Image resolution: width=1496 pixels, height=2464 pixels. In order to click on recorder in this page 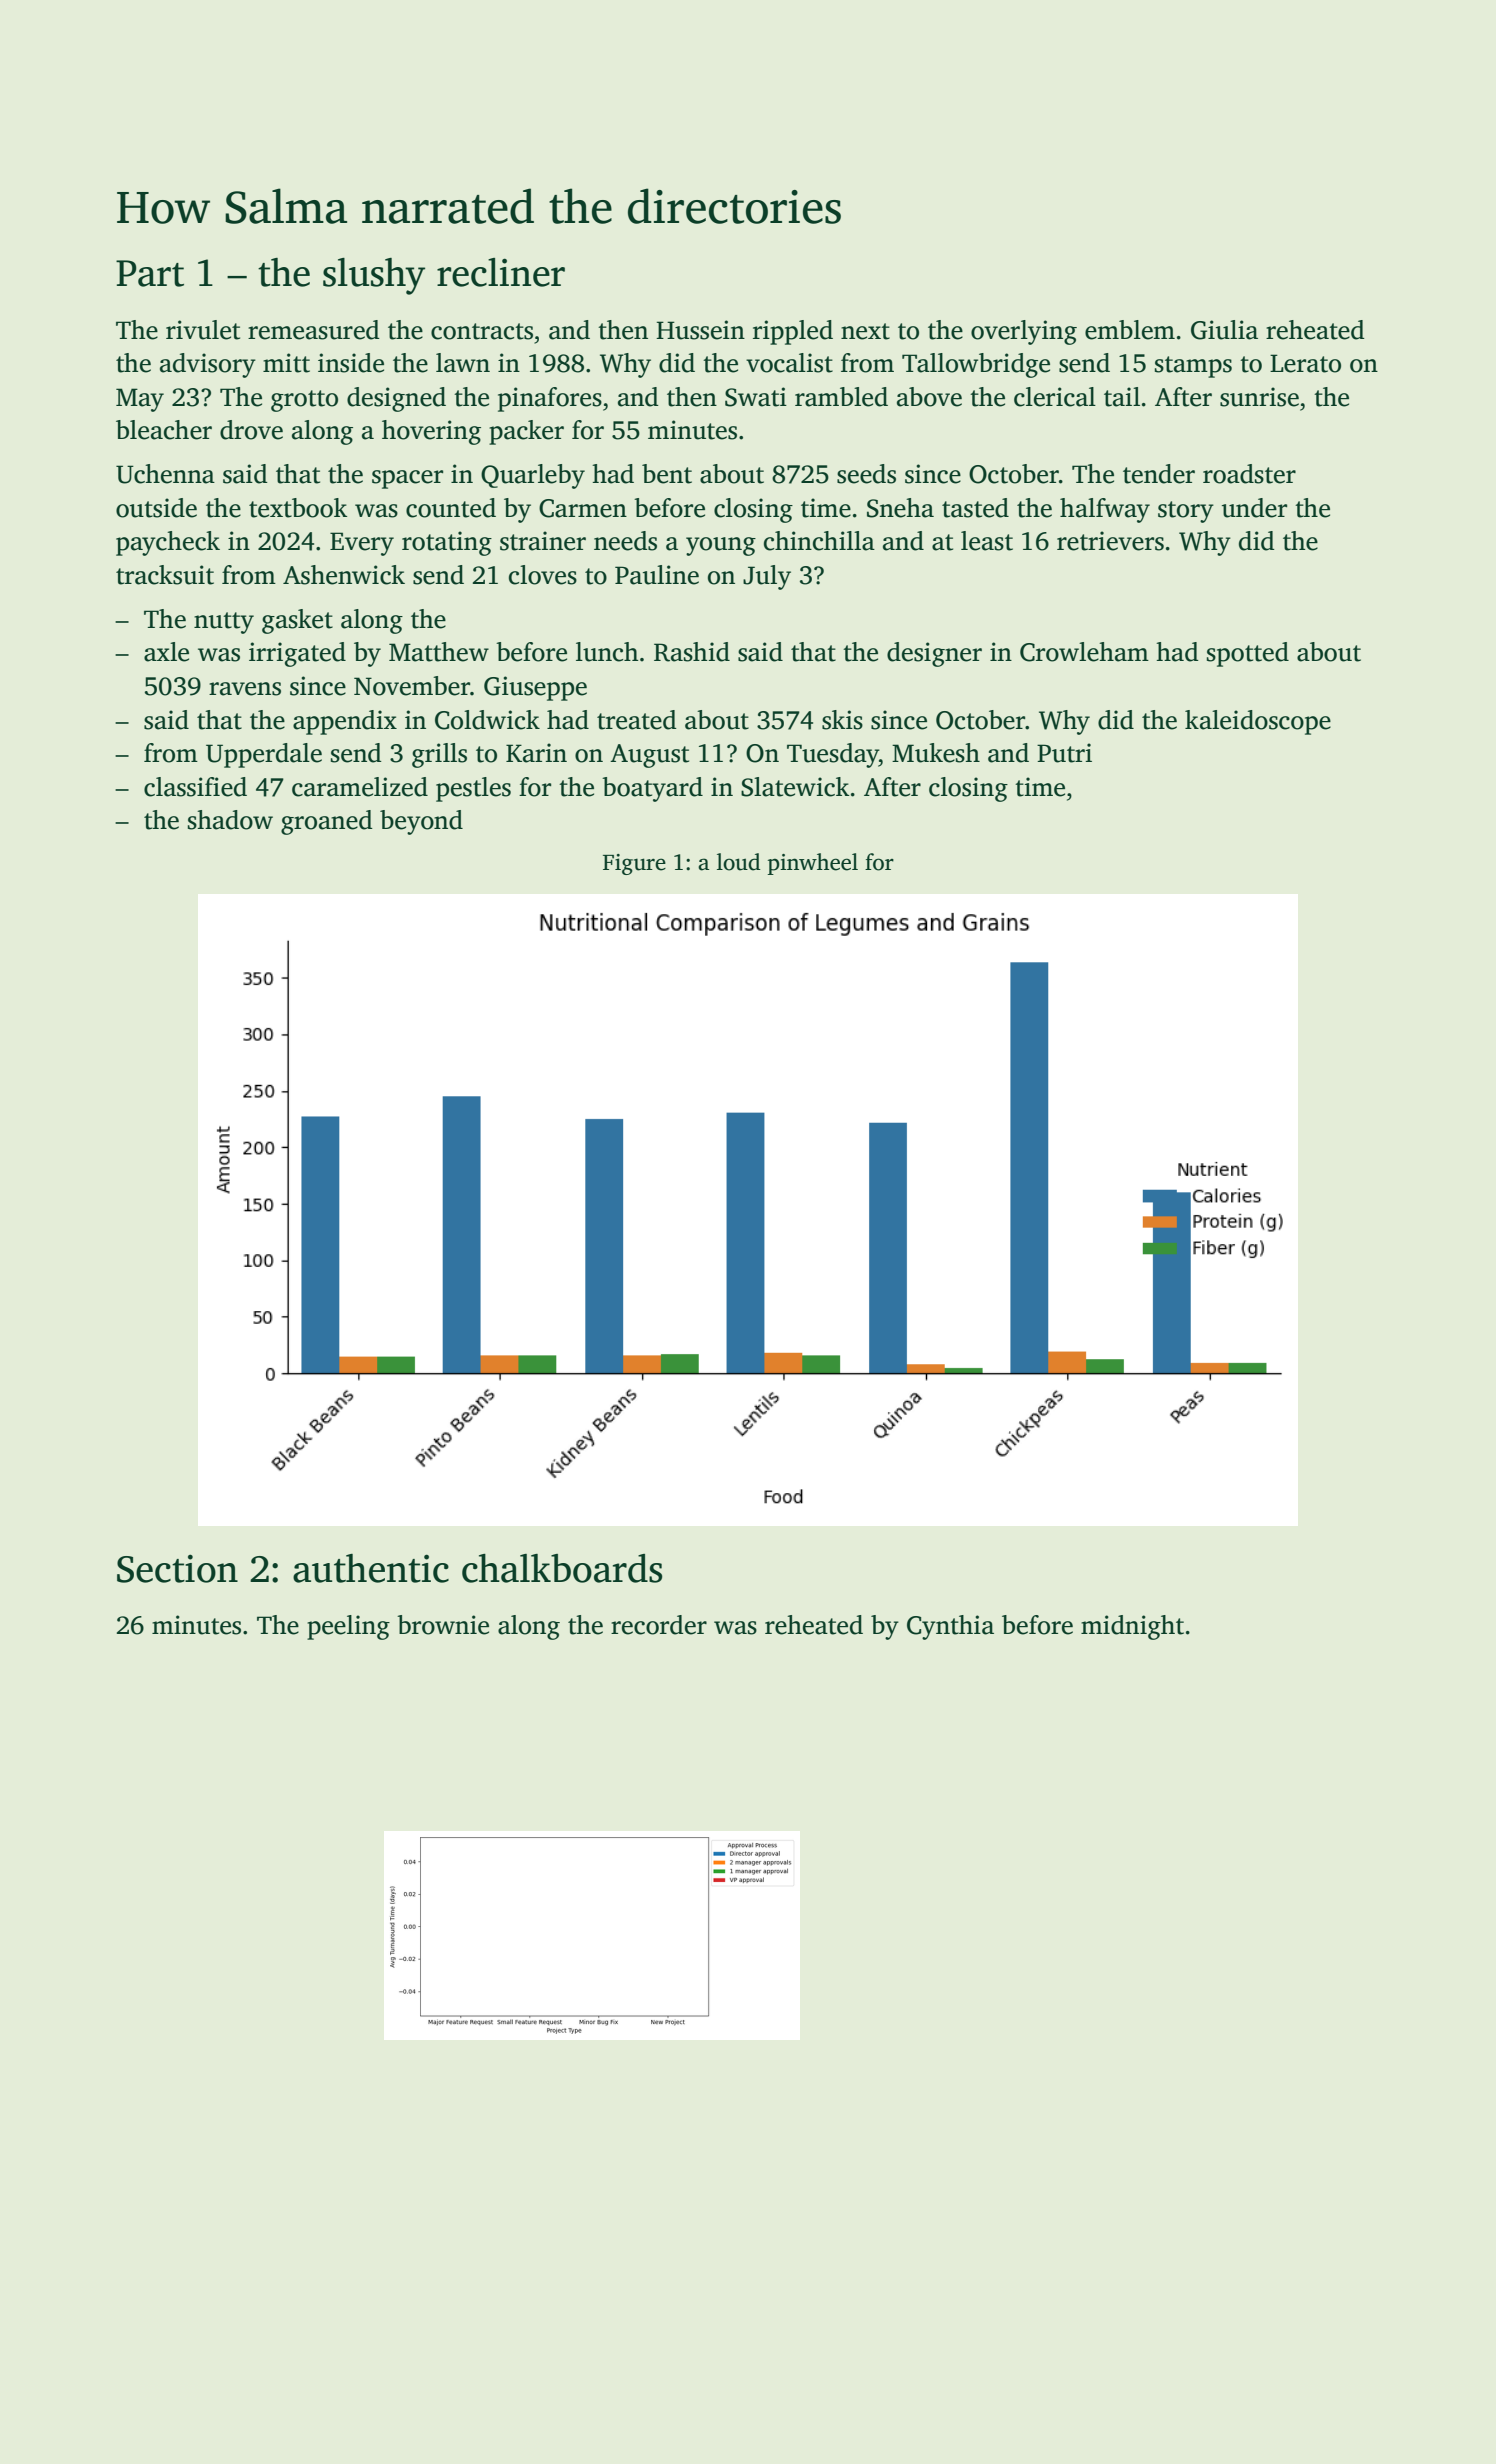, I will do `click(659, 1625)`.
